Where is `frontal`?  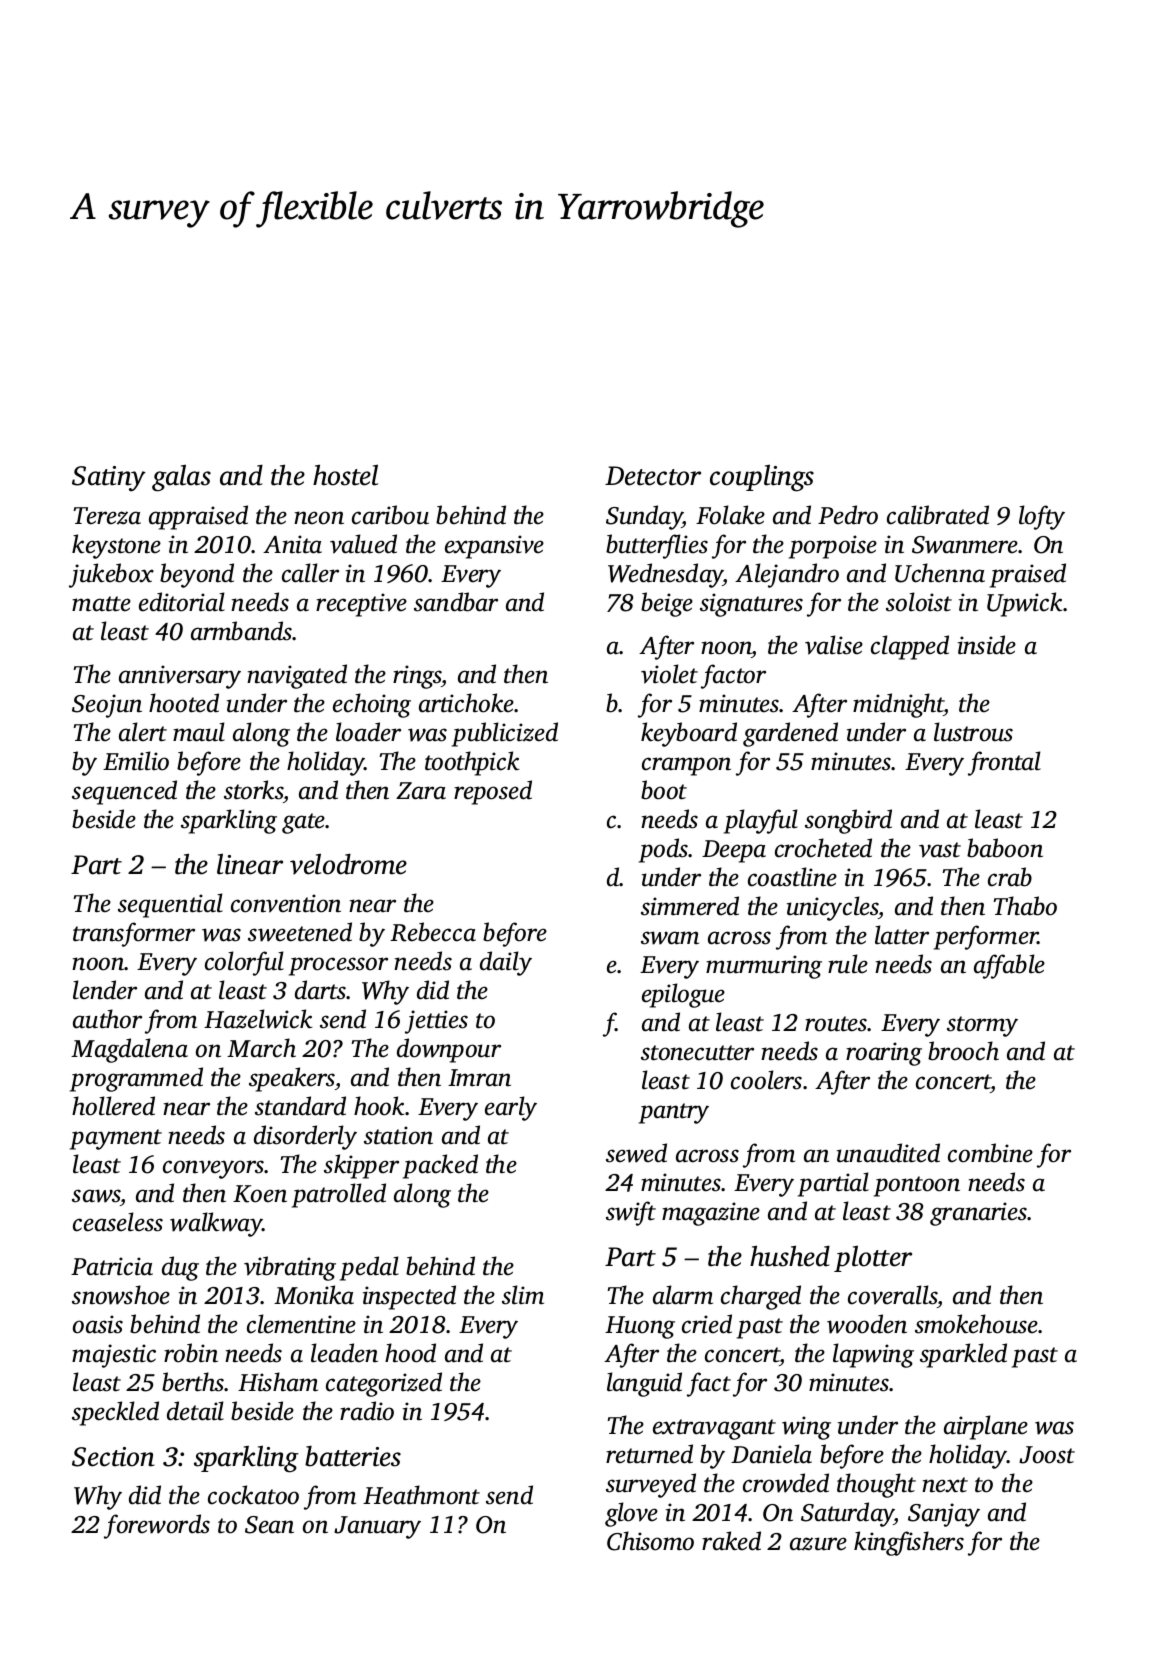 frontal is located at coordinates (1004, 763).
